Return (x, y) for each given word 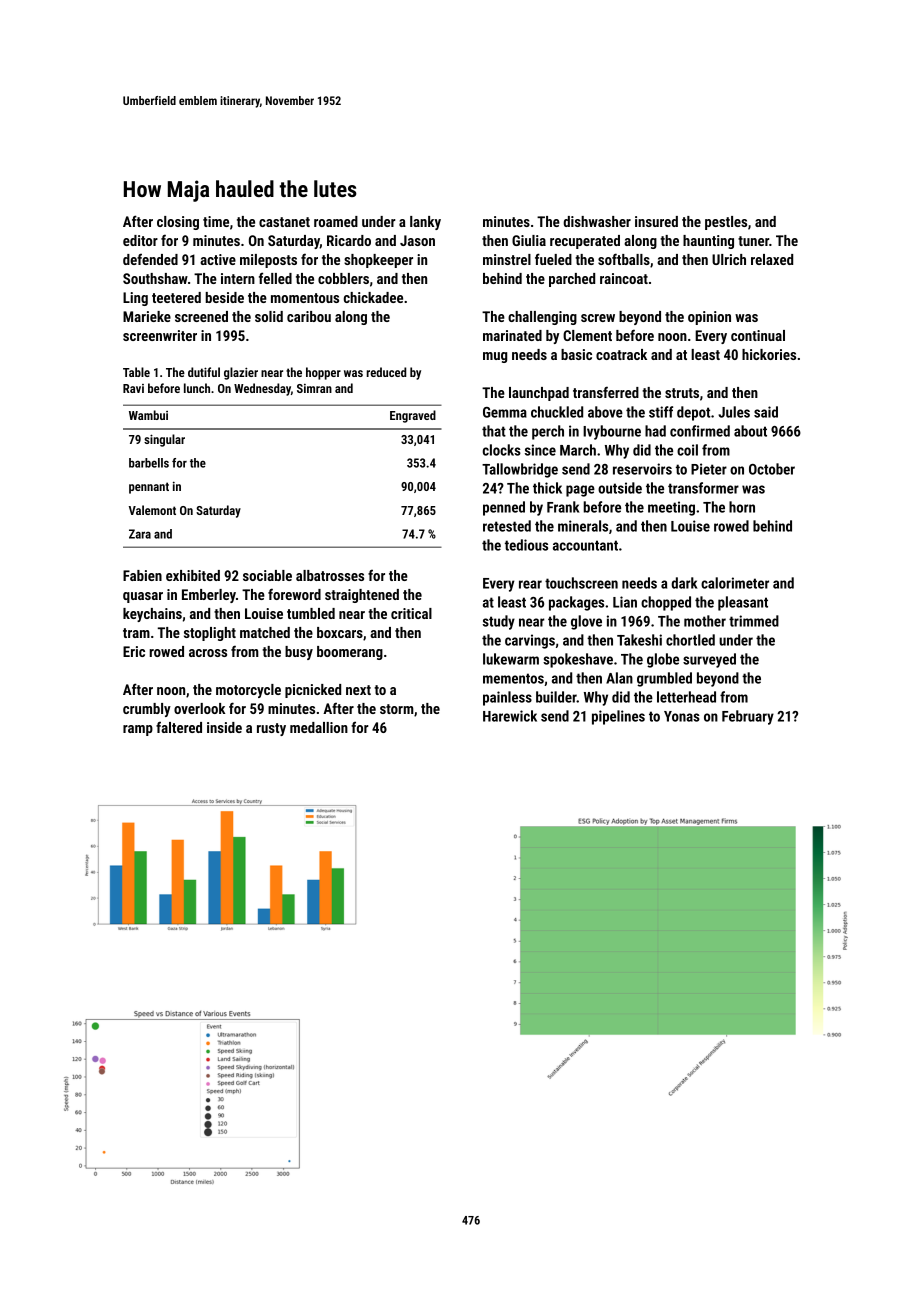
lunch (197, 388)
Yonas (682, 716)
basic (576, 354)
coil (687, 450)
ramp (138, 730)
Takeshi (639, 640)
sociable (267, 575)
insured (656, 221)
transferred (606, 392)
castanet (284, 222)
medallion (319, 727)
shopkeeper (378, 261)
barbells (149, 463)
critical (411, 613)
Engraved (413, 416)
